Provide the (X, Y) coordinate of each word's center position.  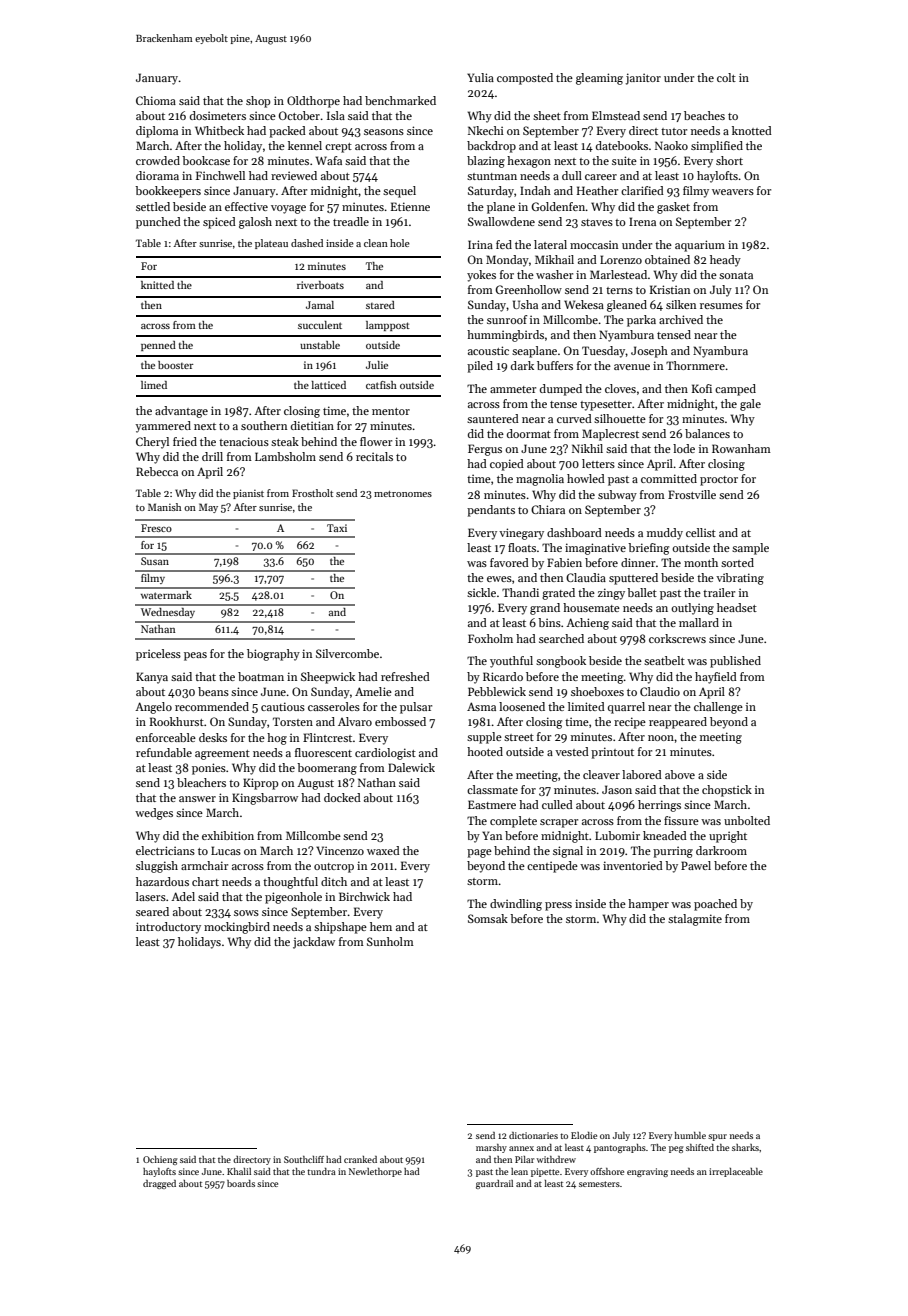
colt (726, 77)
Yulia (480, 77)
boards (241, 1183)
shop (258, 102)
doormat (529, 433)
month (701, 562)
